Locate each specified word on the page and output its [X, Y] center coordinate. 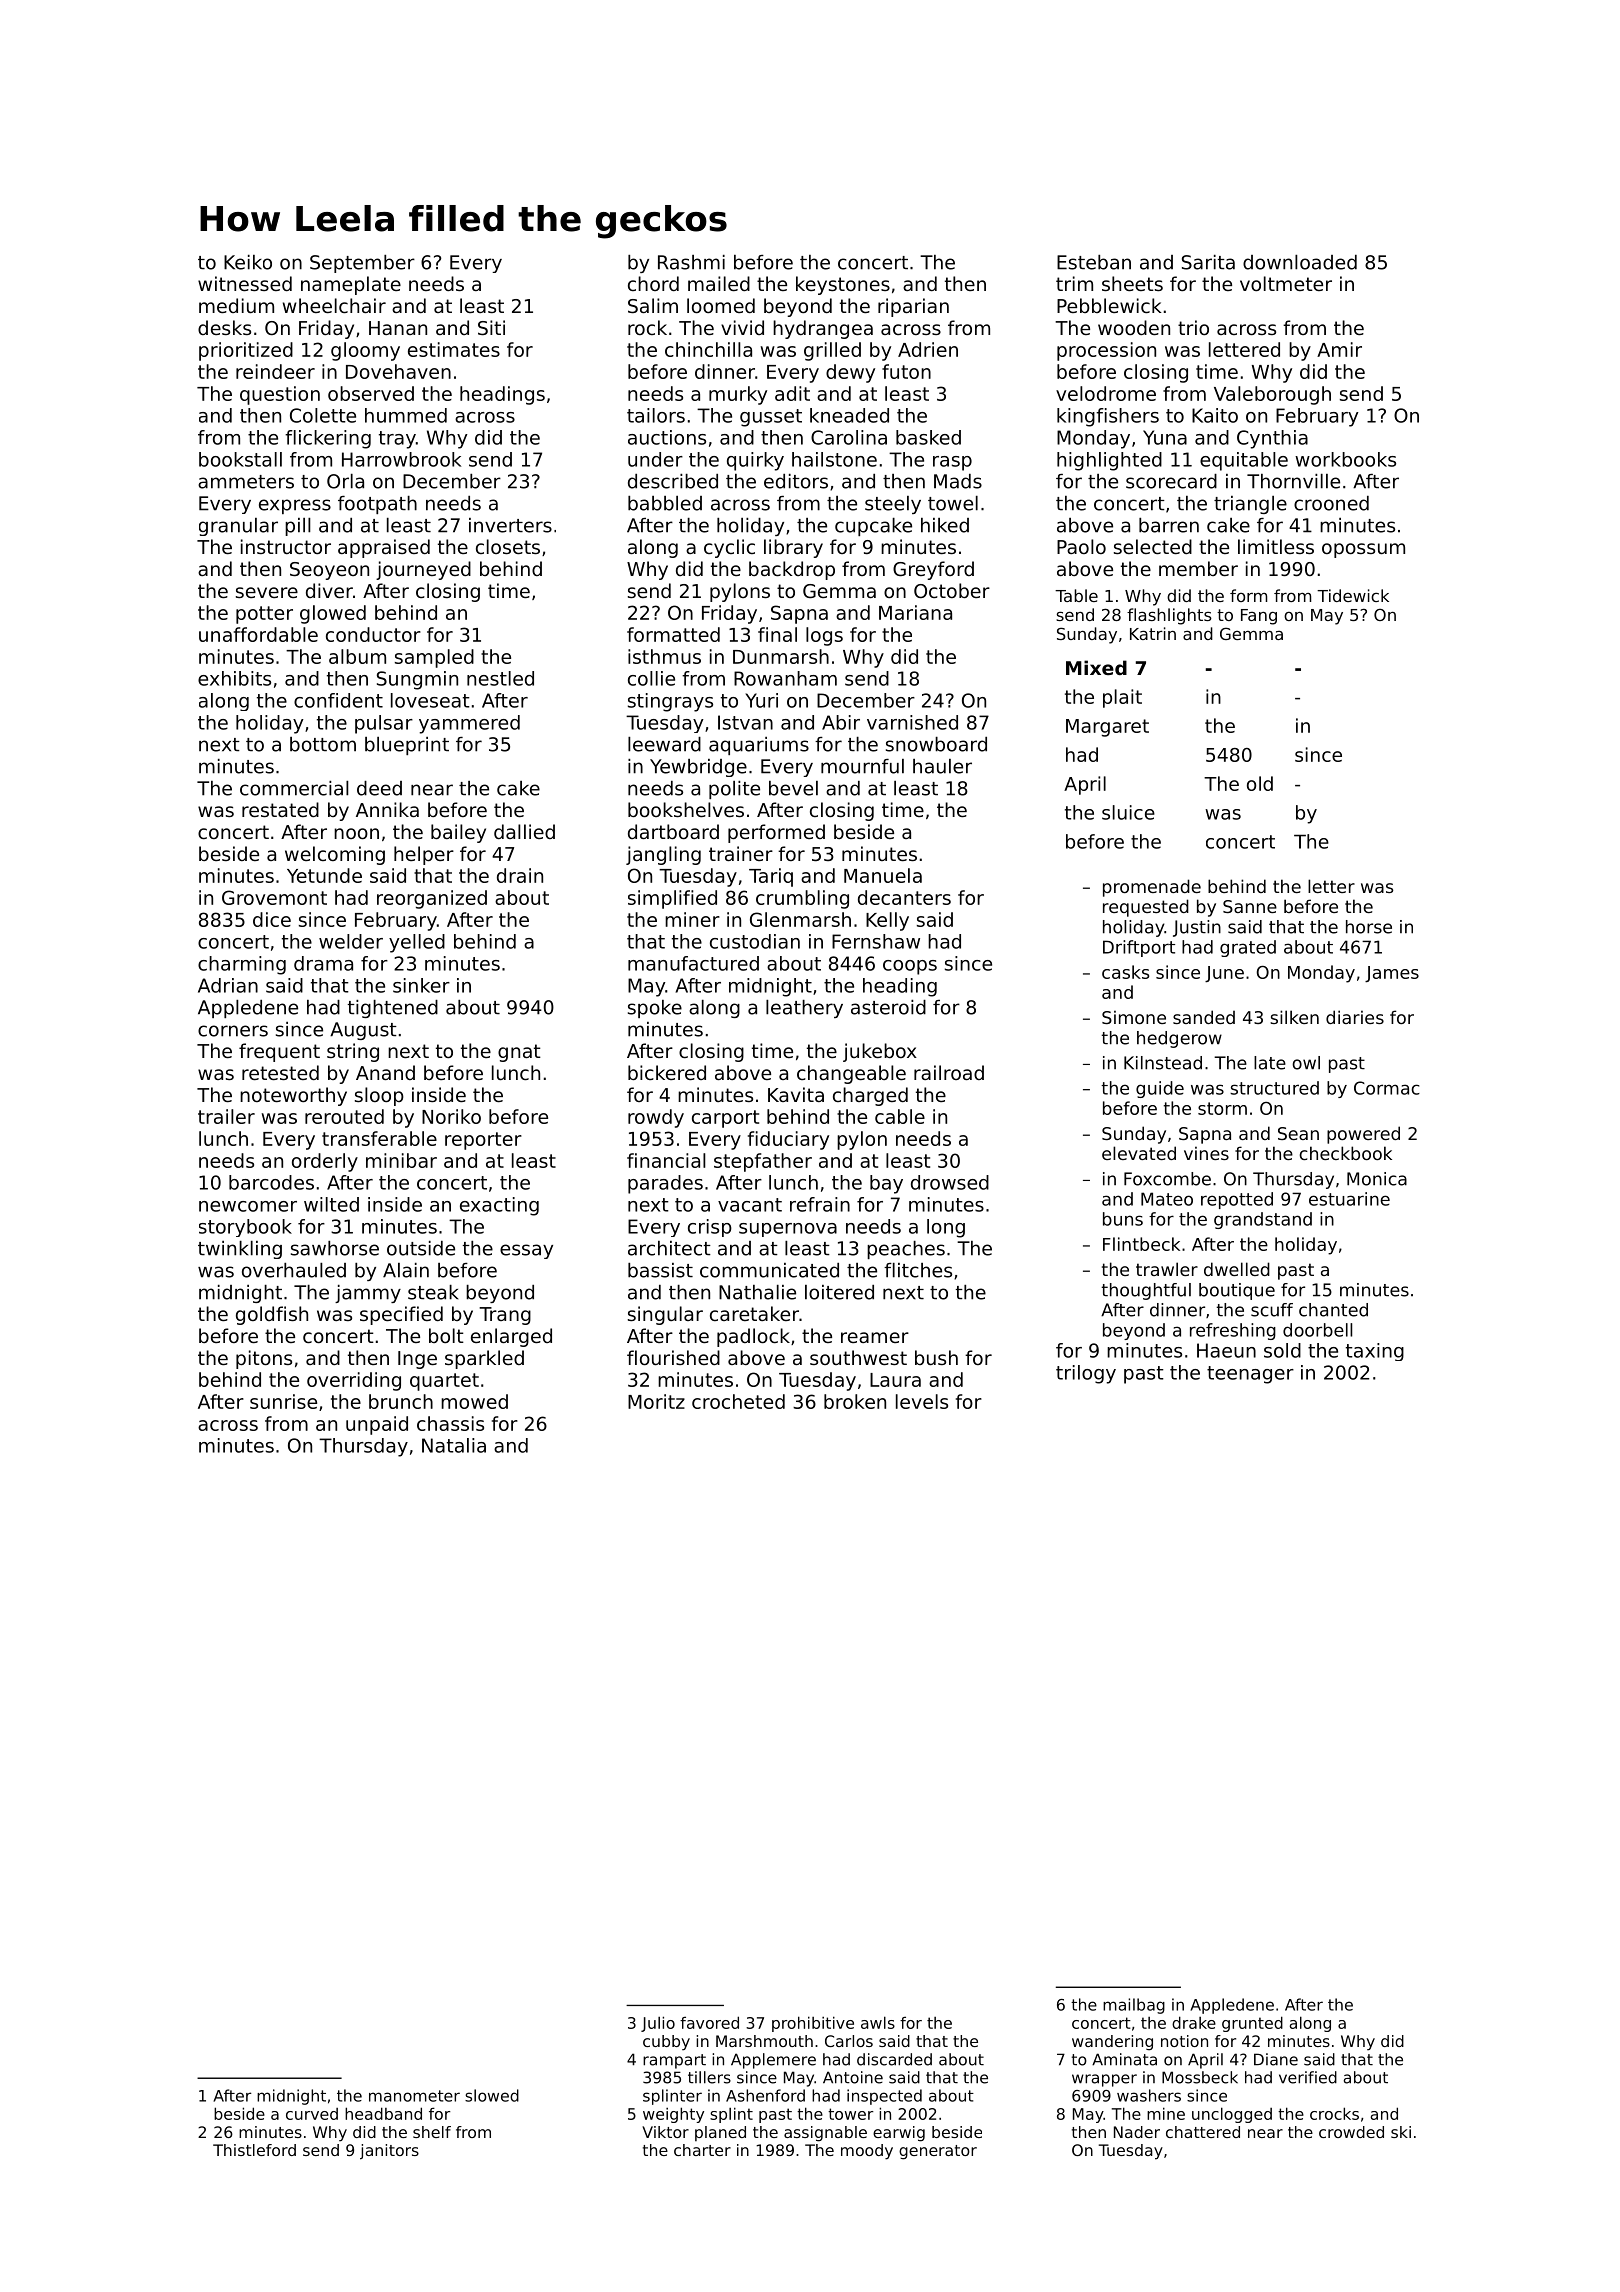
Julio [658, 2024]
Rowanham [785, 678]
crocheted [738, 1401]
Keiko [248, 262]
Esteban [1094, 262]
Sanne [1250, 906]
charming [242, 965]
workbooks [1345, 459]
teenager [1250, 1375]
